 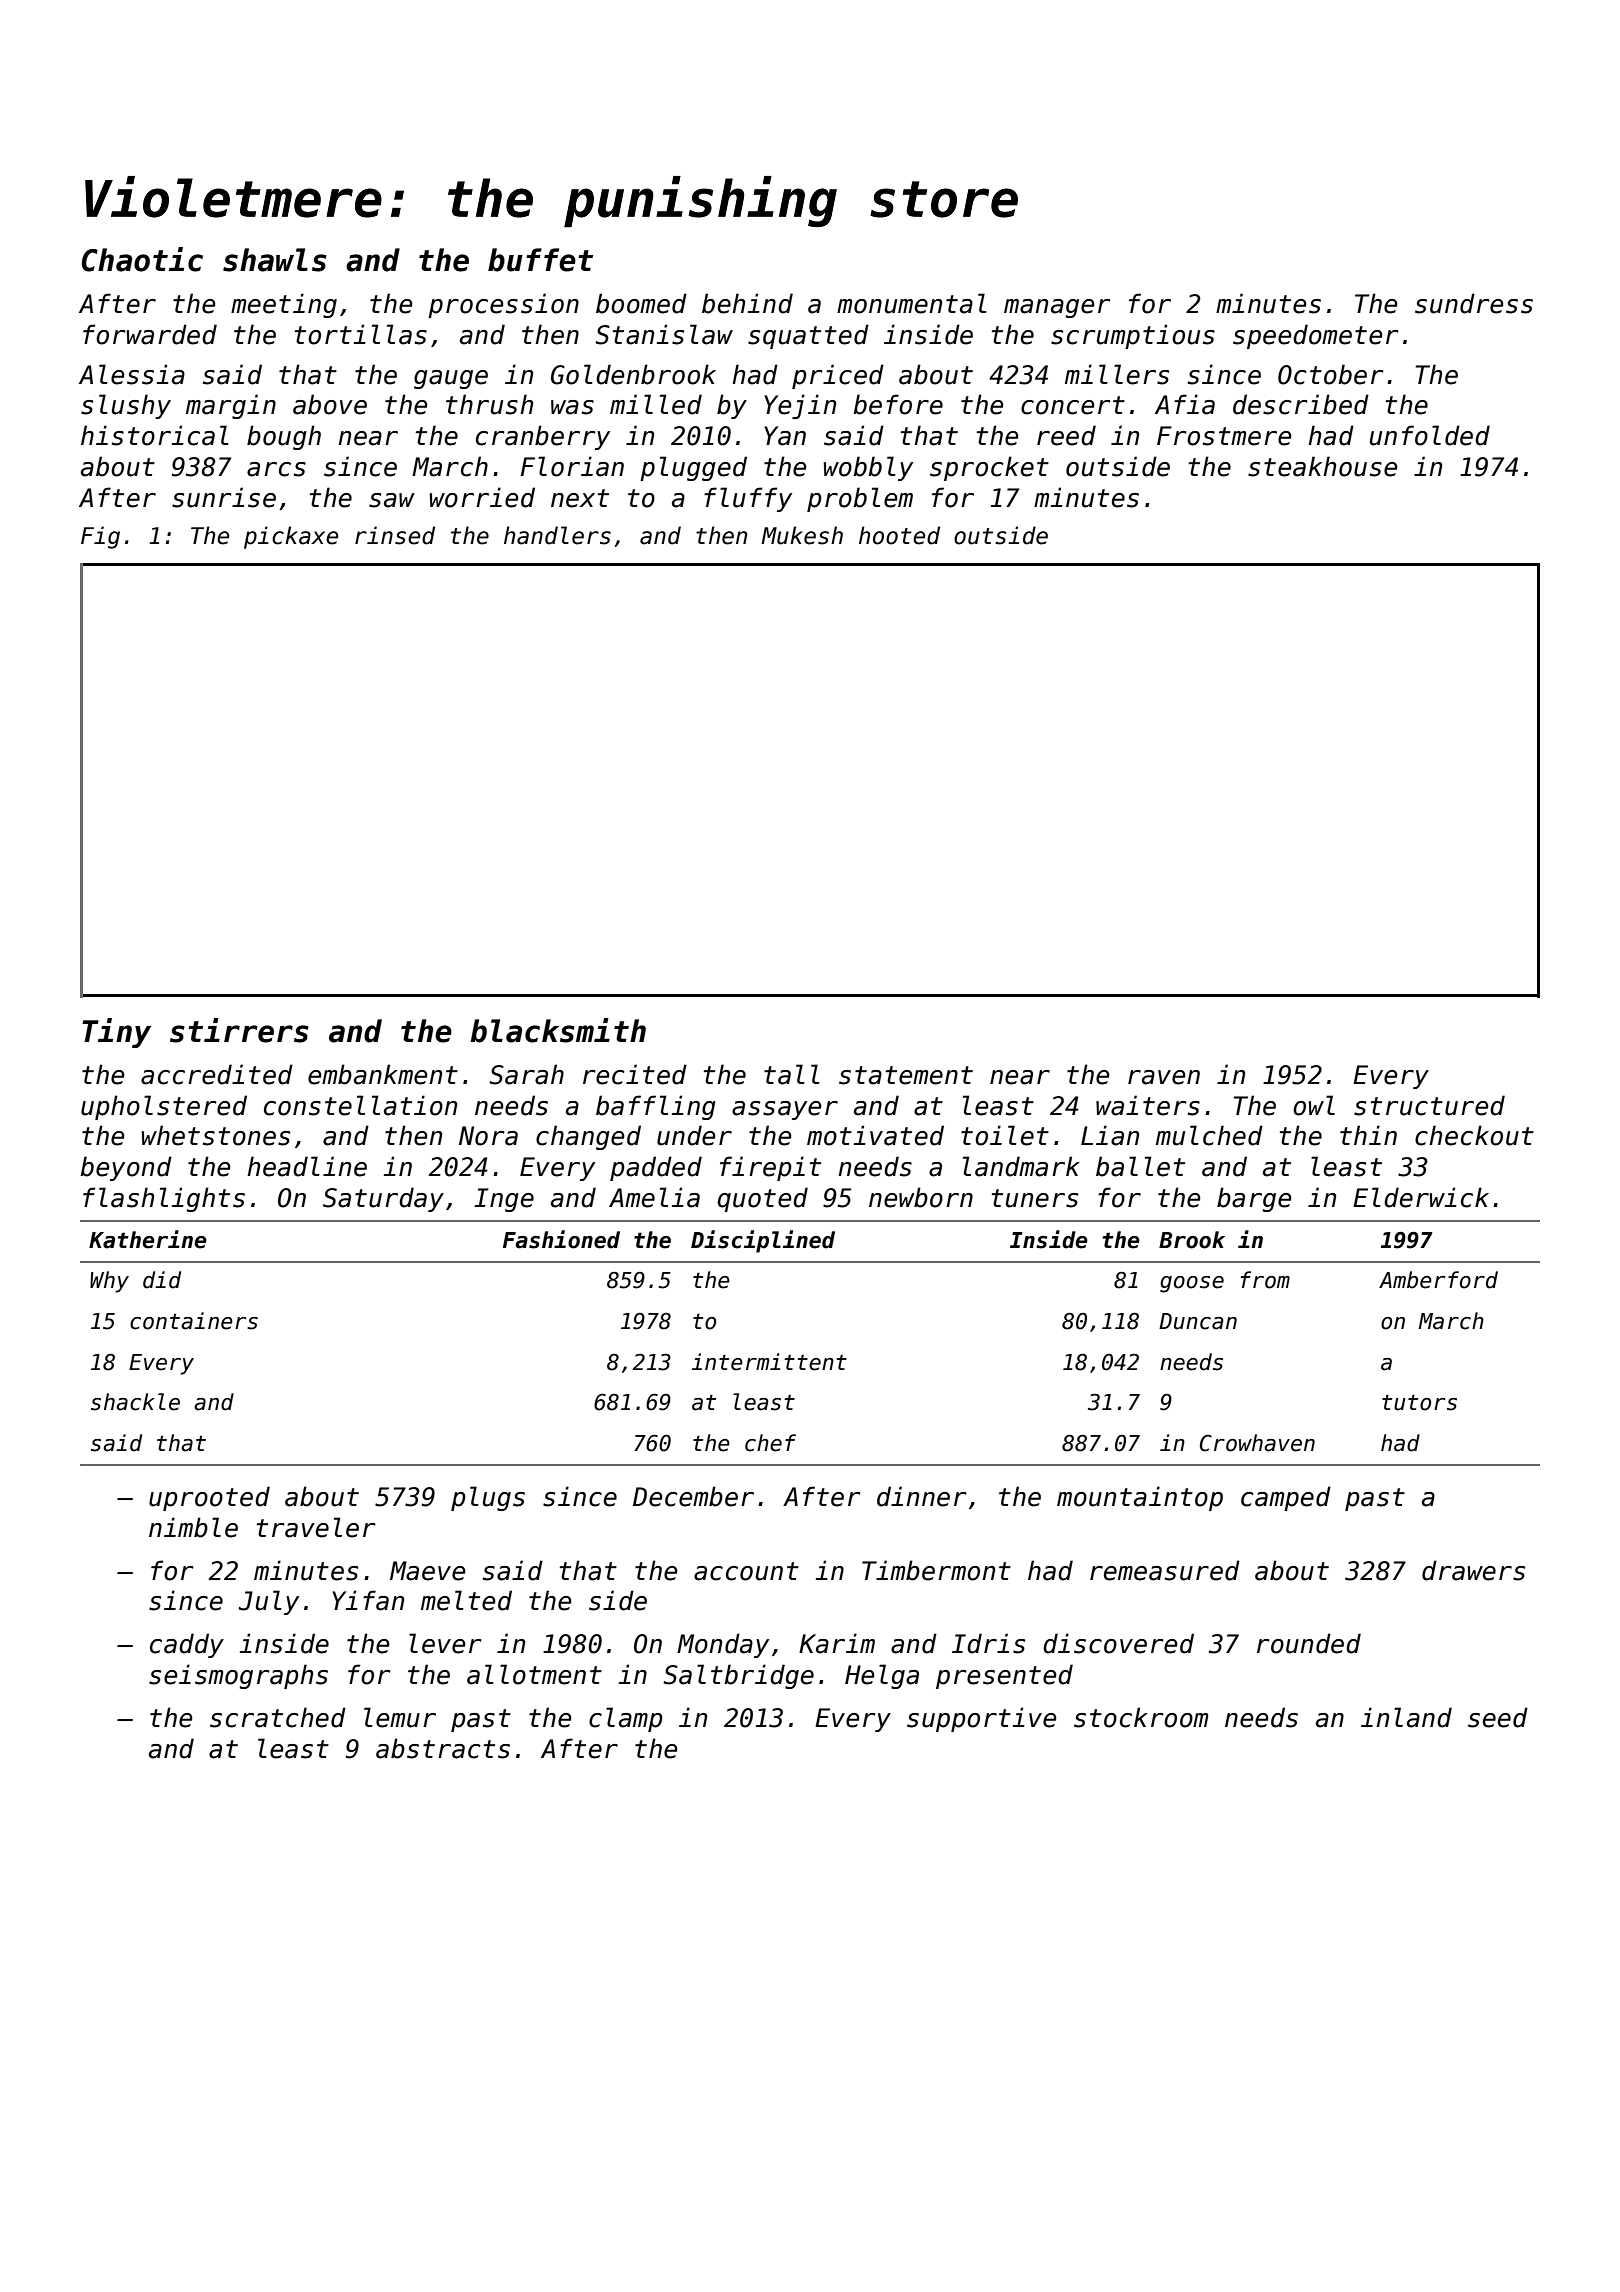 I want to click on steakhouse, so click(x=1322, y=466).
